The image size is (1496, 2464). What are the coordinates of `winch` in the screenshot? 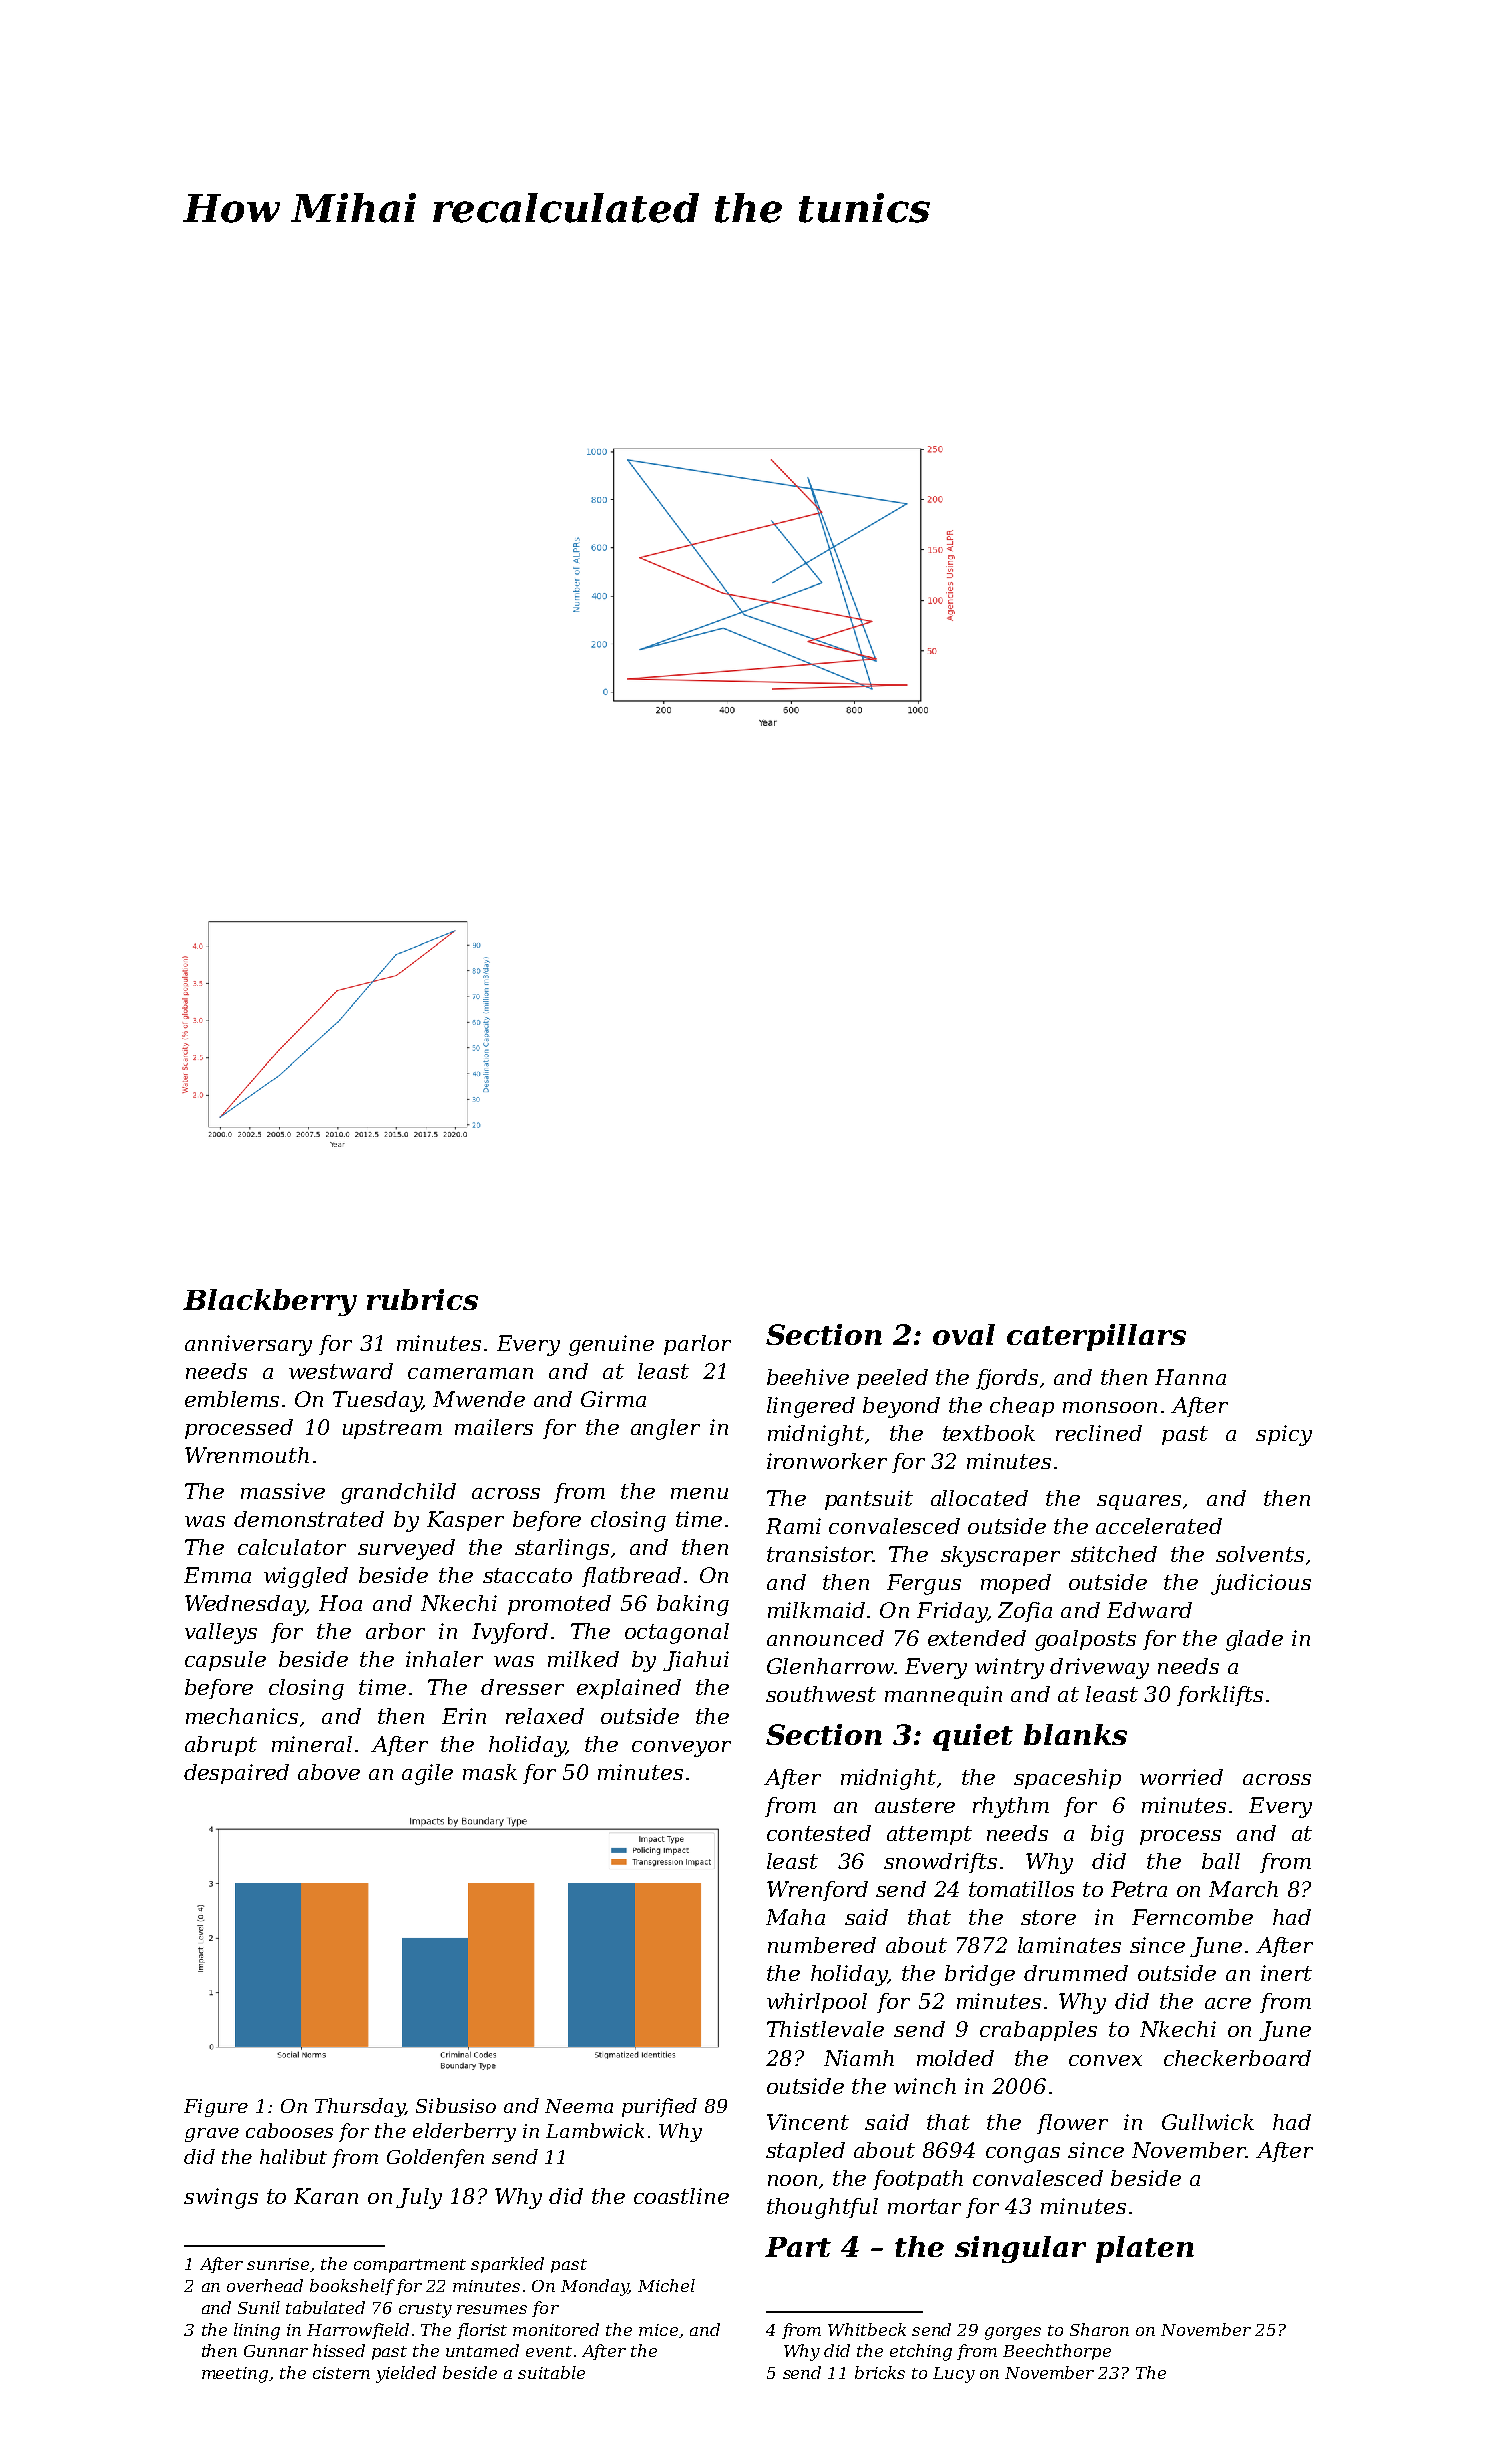 It's located at (925, 2086).
